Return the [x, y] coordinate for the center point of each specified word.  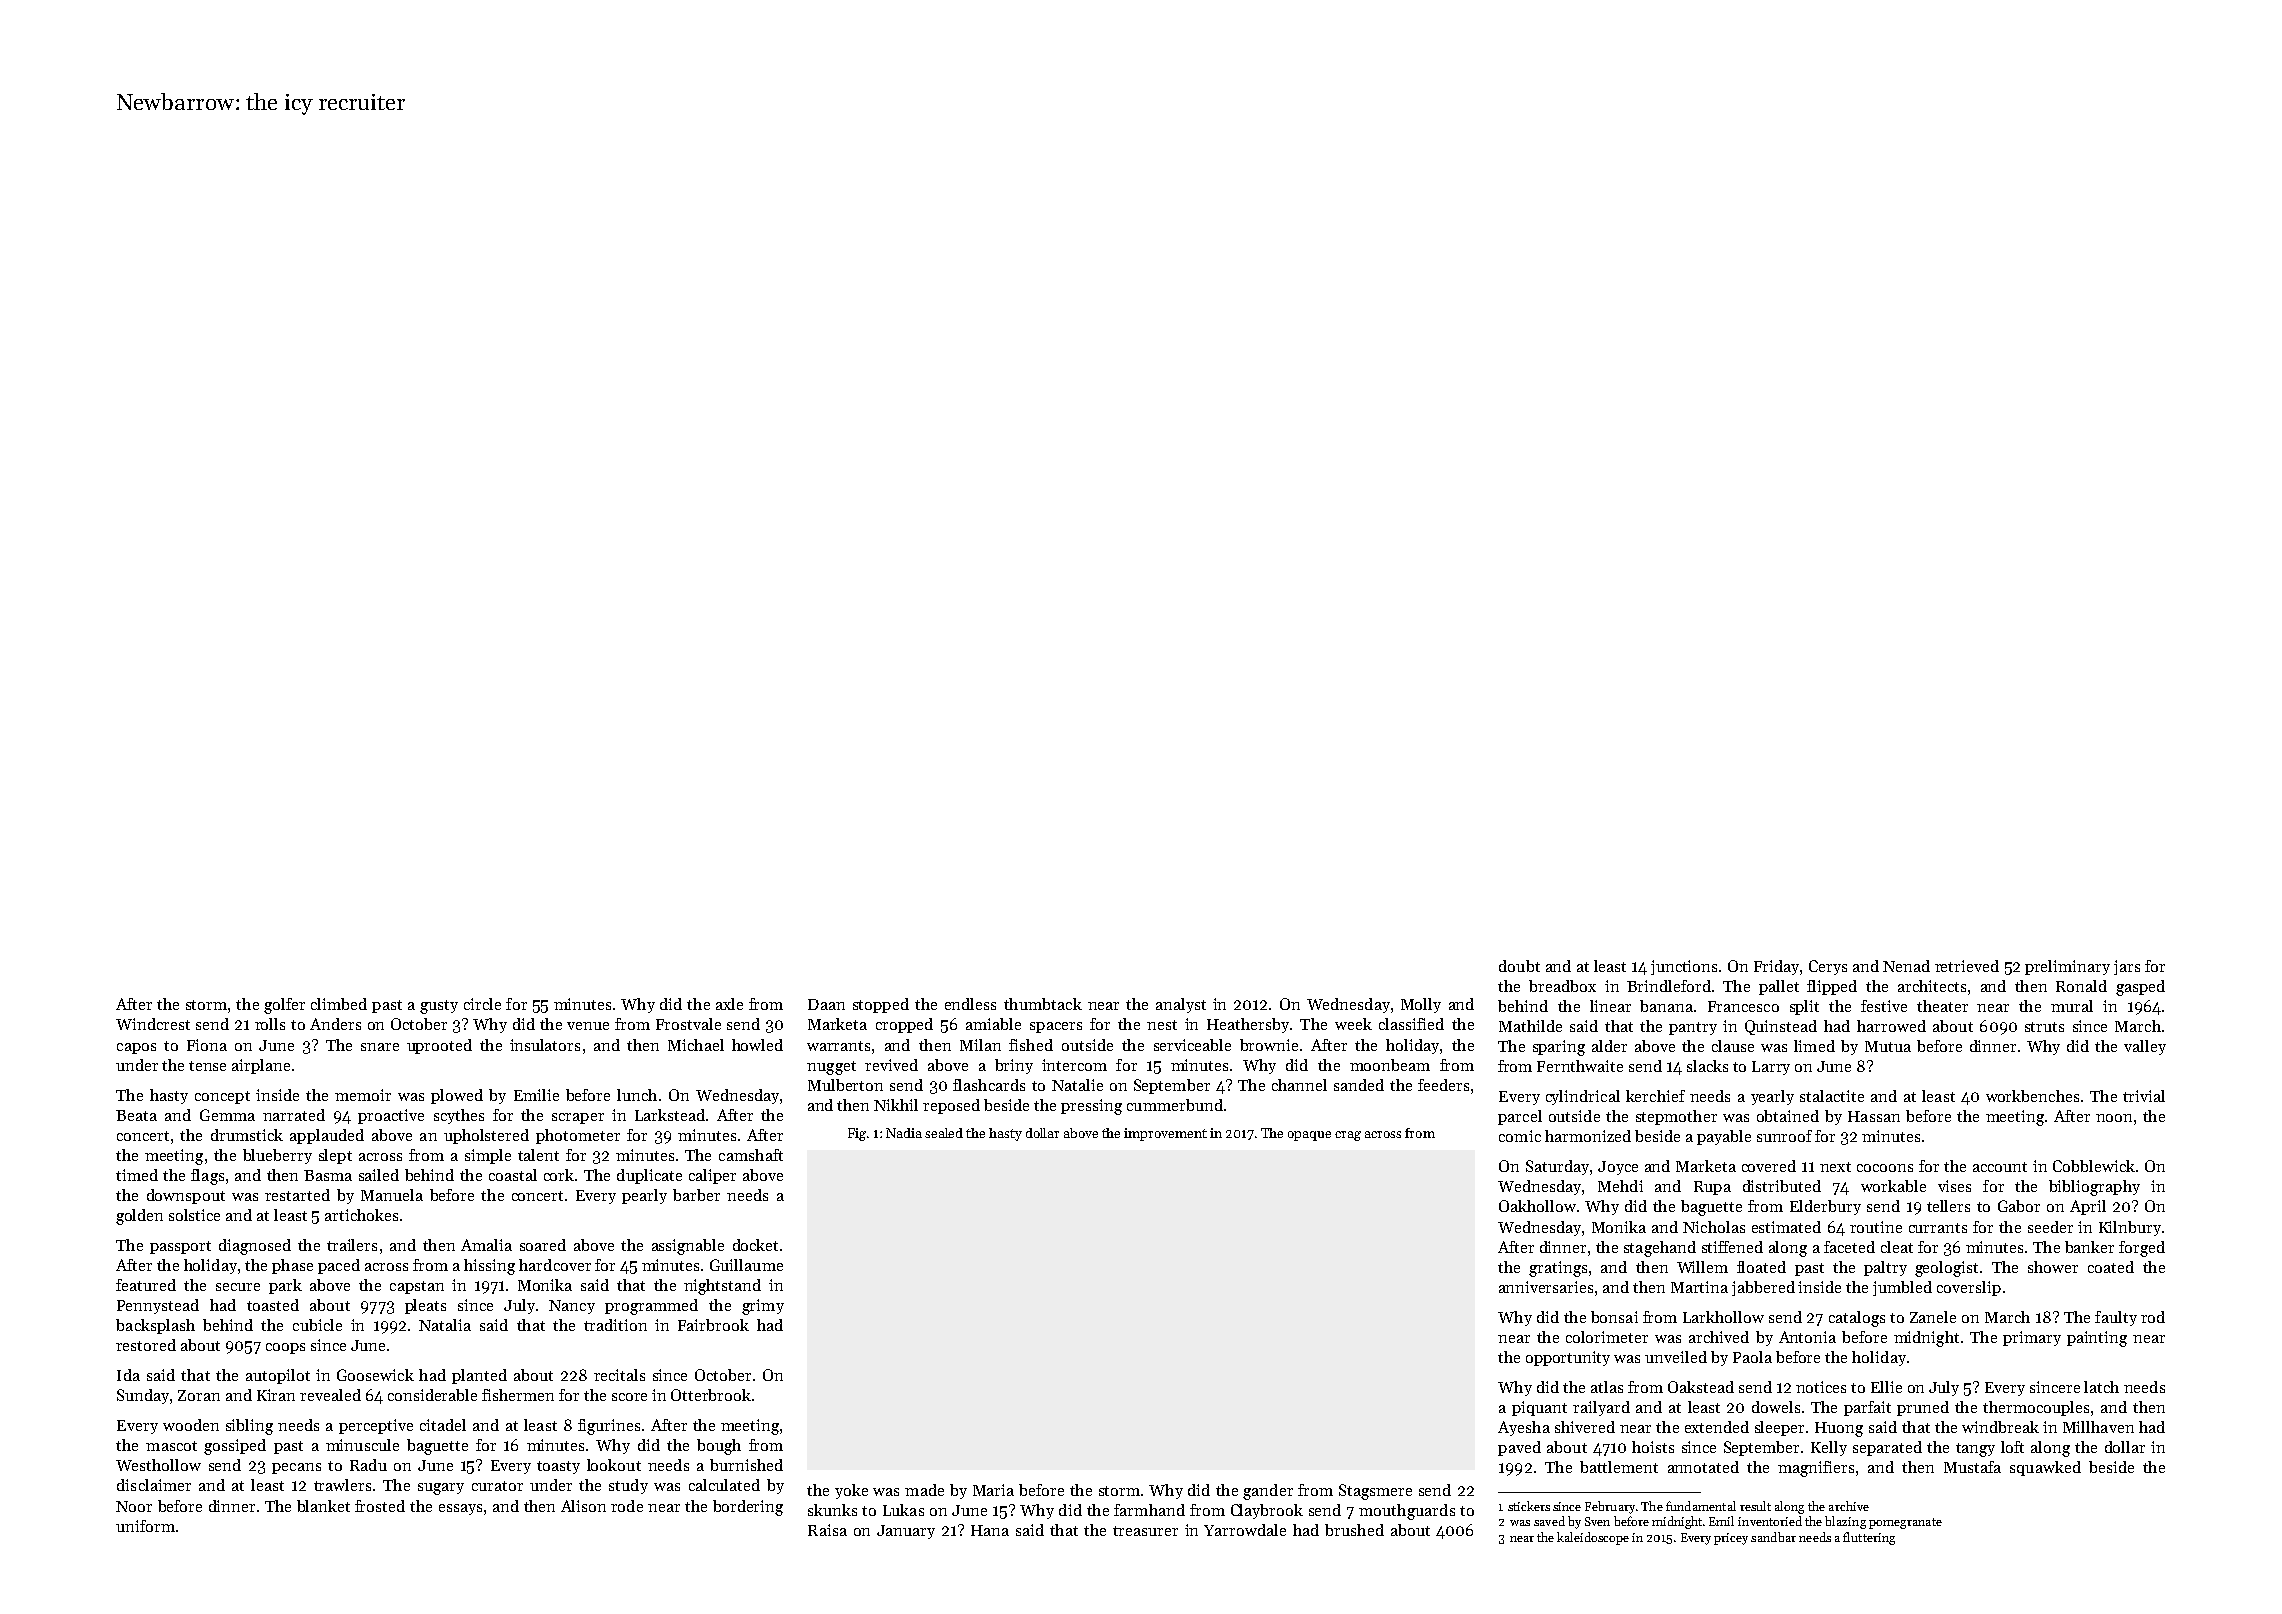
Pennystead [158, 1306]
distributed [1782, 1186]
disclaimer [154, 1485]
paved [1519, 1448]
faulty [2116, 1318]
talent [538, 1155]
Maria [993, 1490]
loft [2012, 1447]
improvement [1165, 1134]
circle [482, 1004]
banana [1666, 1006]
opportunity [1568, 1358]
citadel [443, 1425]
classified [1411, 1024]
